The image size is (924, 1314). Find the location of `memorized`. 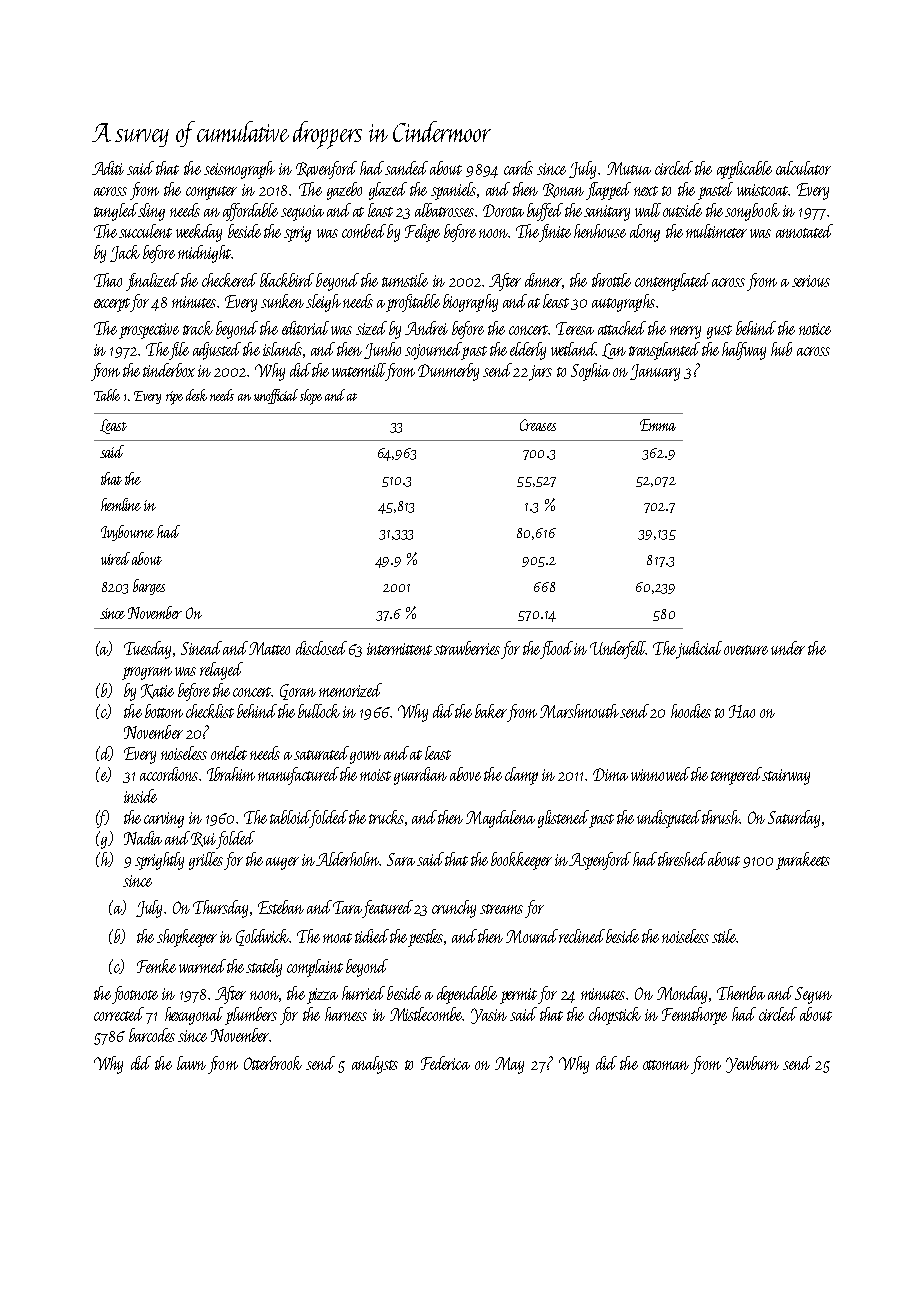

memorized is located at coordinates (350, 690).
